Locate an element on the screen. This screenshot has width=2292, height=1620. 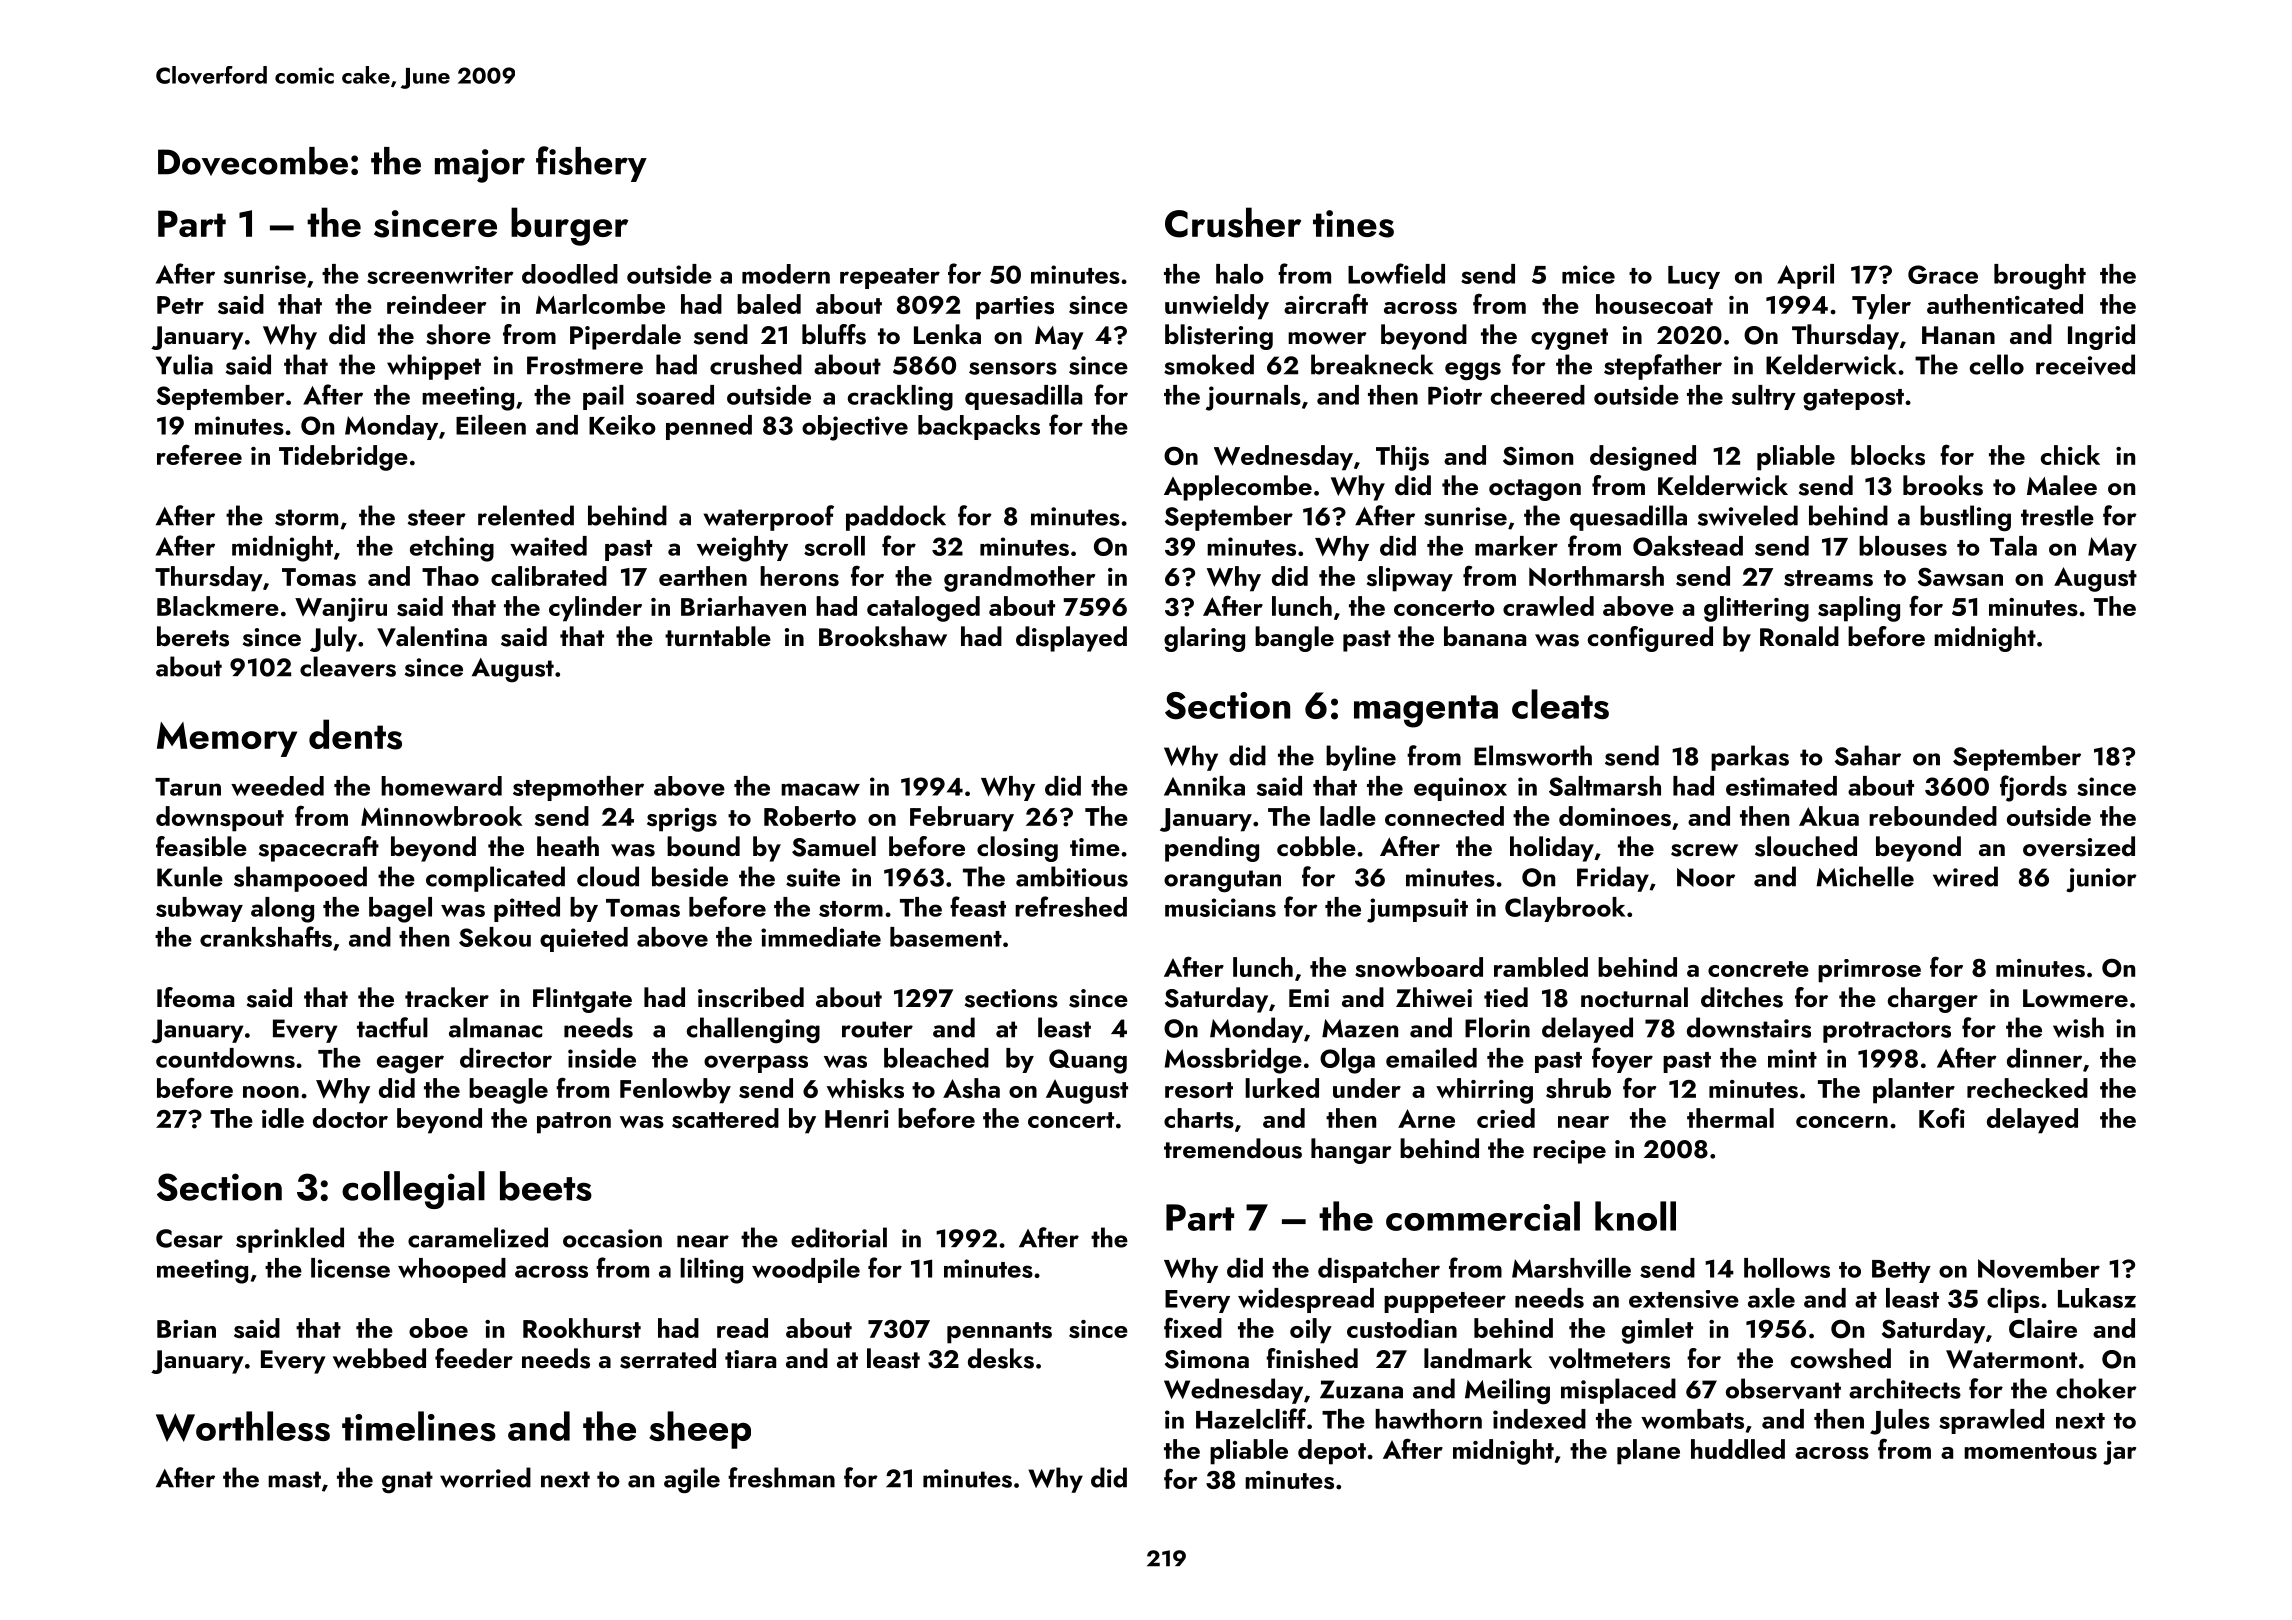
Cesar is located at coordinates (189, 1238).
